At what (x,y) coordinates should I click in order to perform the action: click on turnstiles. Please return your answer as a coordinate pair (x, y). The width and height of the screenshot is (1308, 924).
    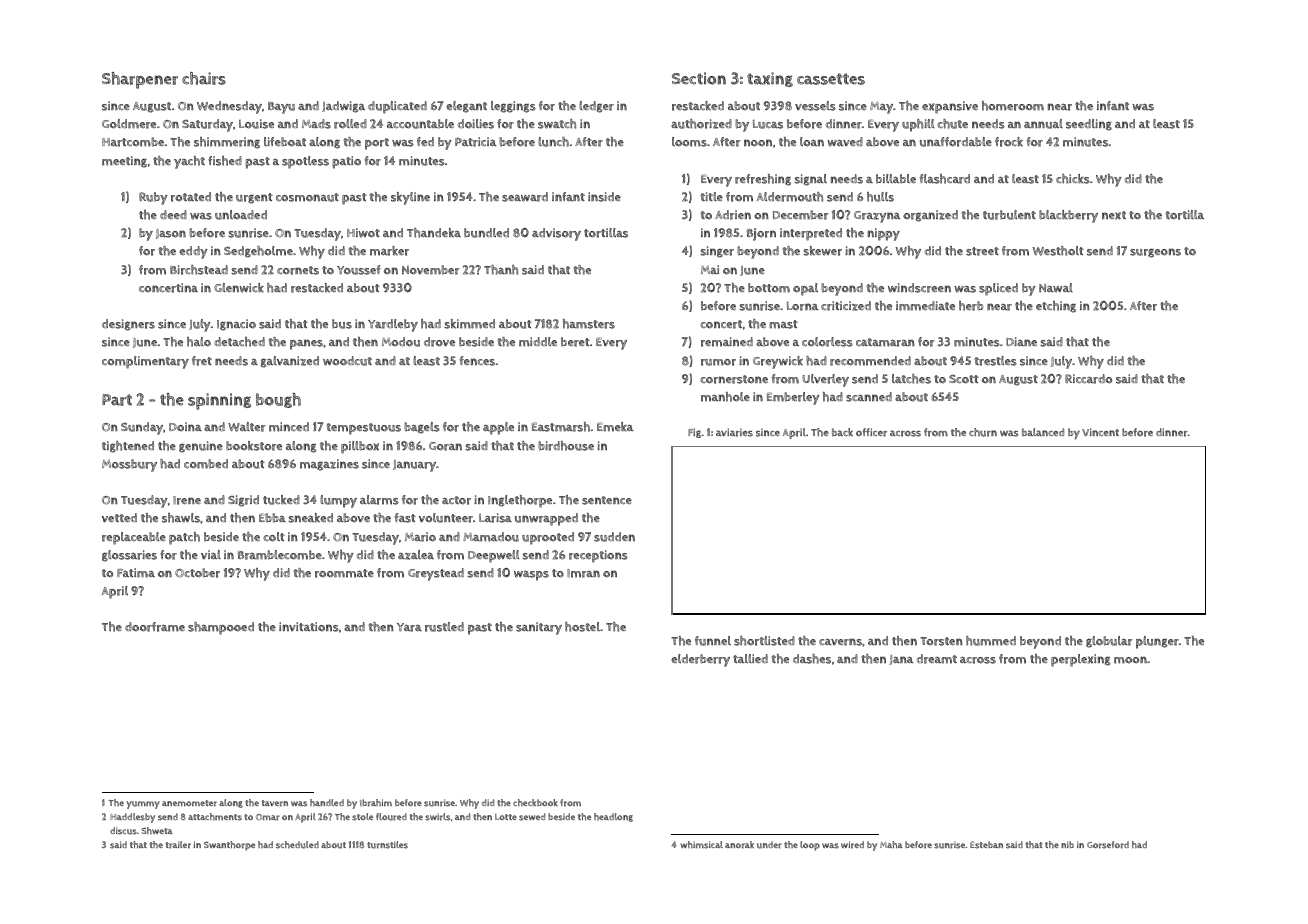
    Looking at the image, I should click on (387, 845).
